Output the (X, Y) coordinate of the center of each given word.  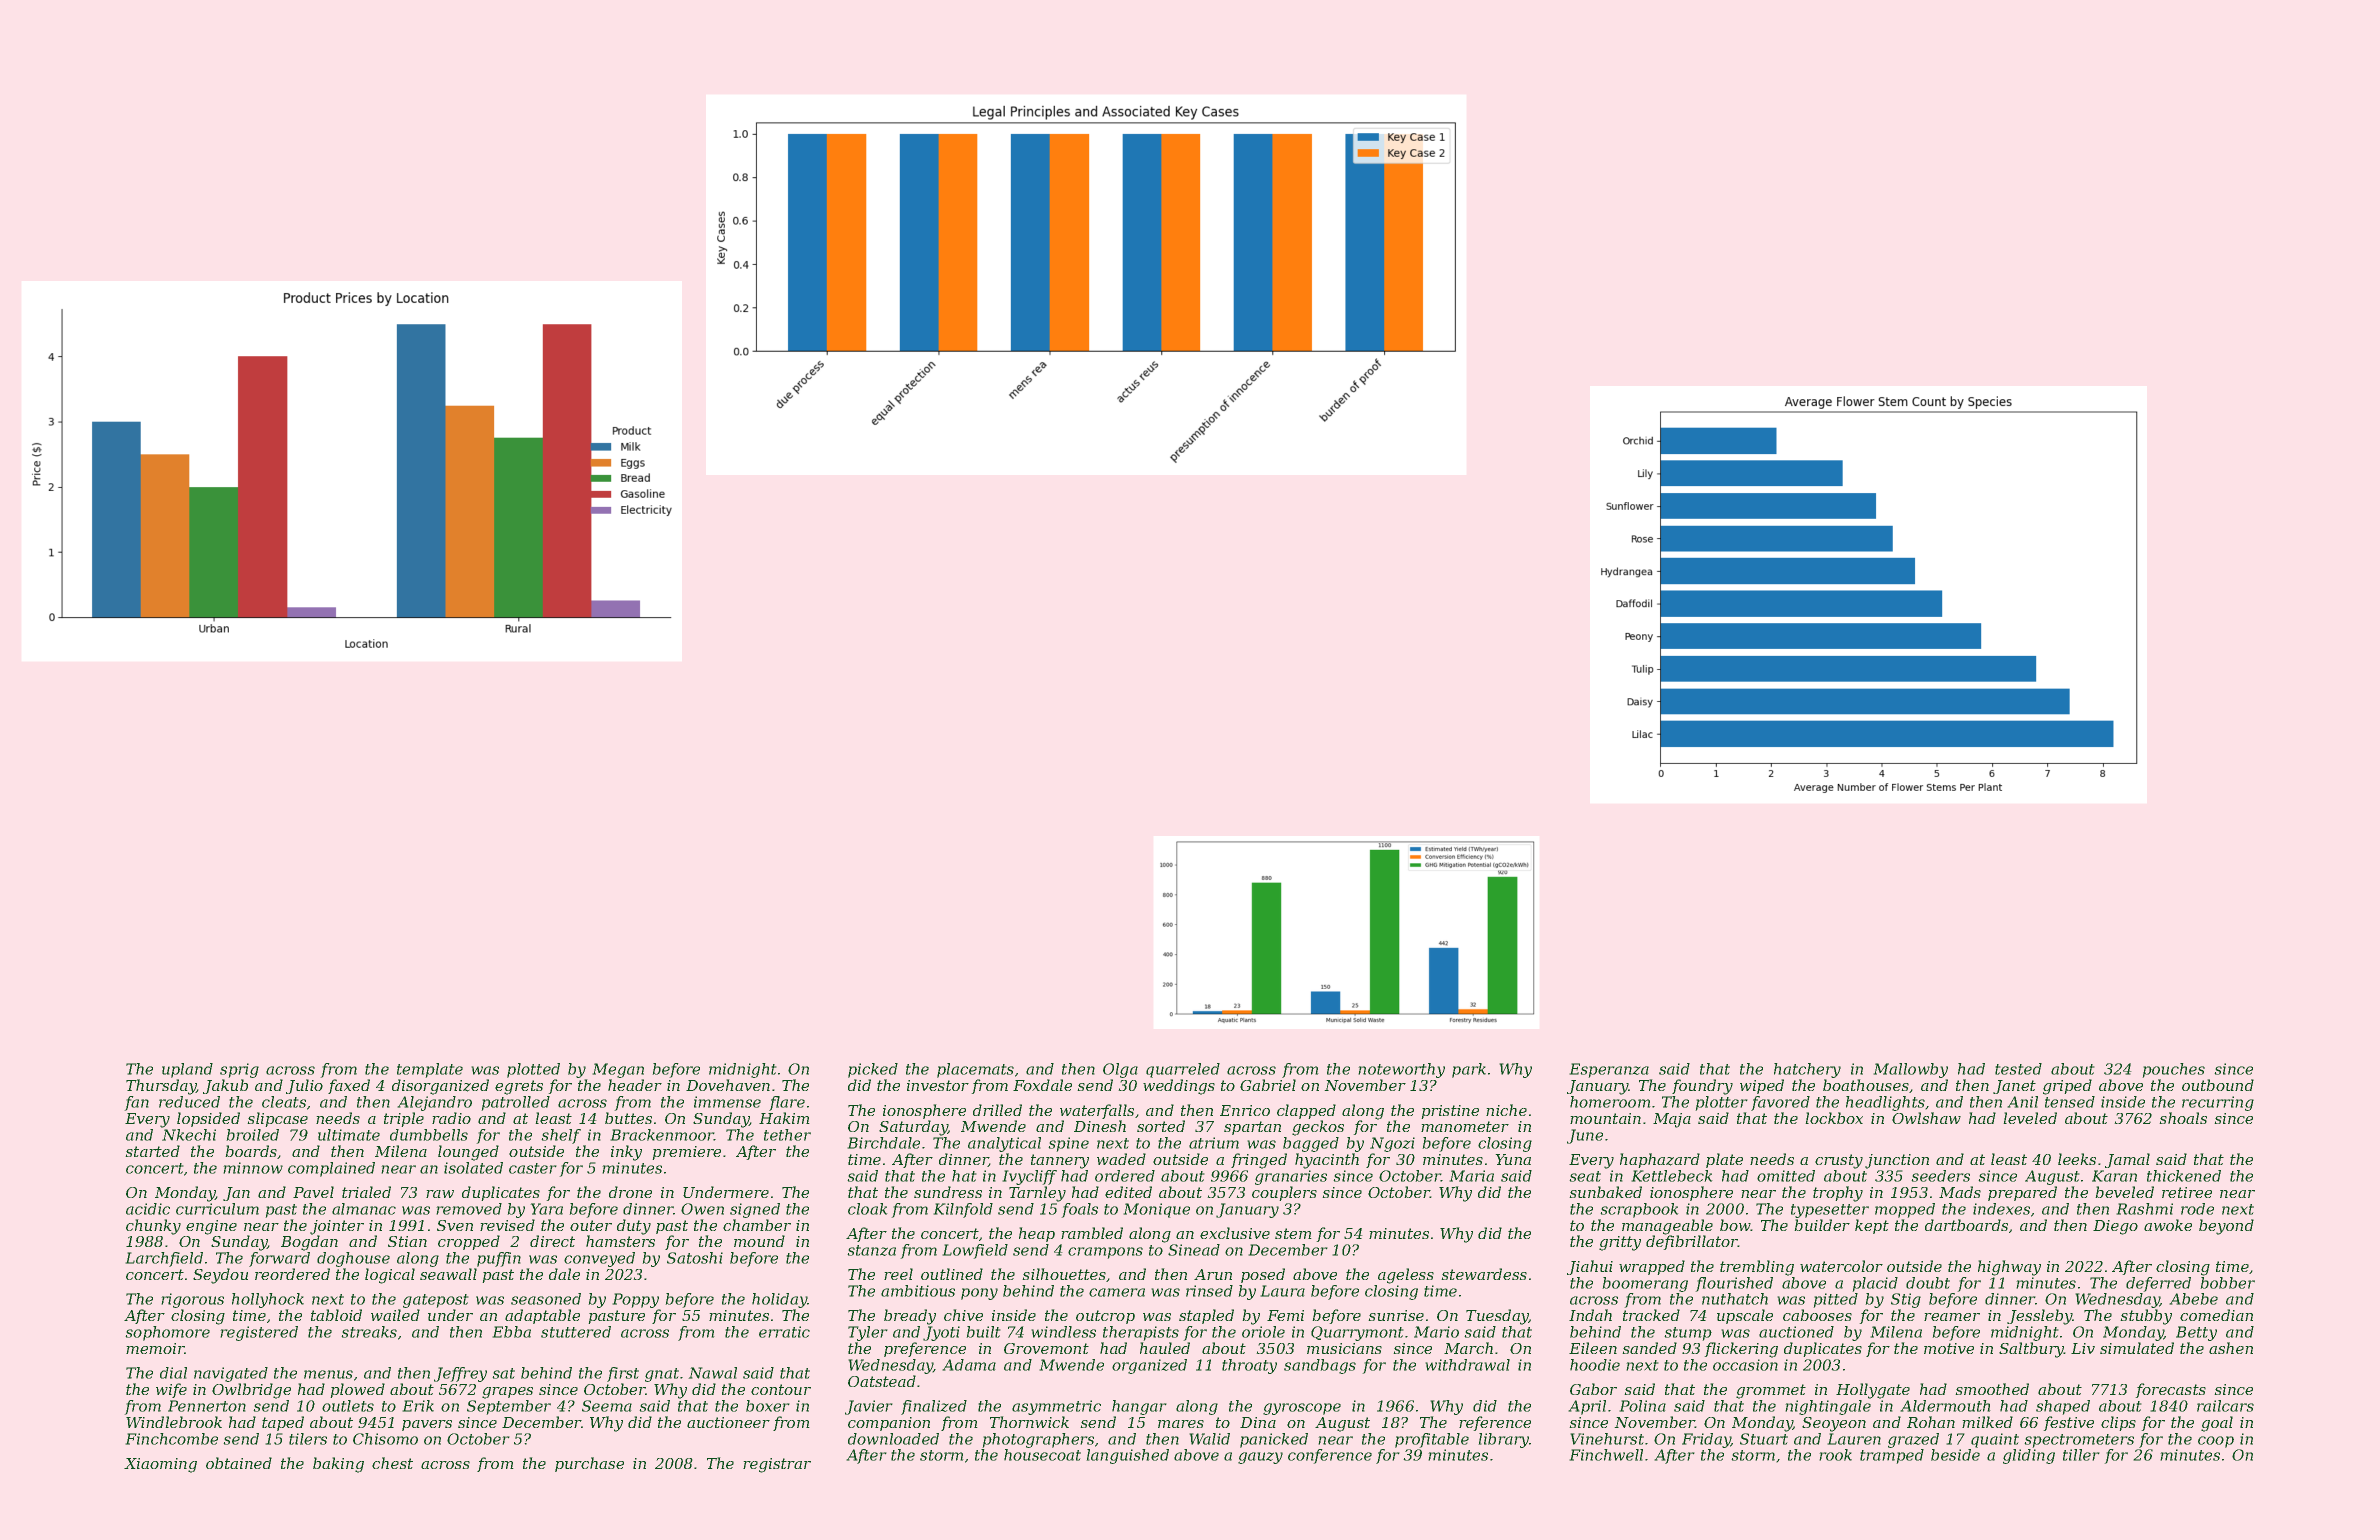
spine (1068, 1144)
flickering (1741, 1350)
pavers (427, 1425)
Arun (1213, 1274)
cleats (284, 1102)
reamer (1952, 1317)
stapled (1206, 1316)
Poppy (635, 1300)
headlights (1885, 1103)
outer (591, 1225)
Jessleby (2040, 1317)
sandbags (1320, 1366)
